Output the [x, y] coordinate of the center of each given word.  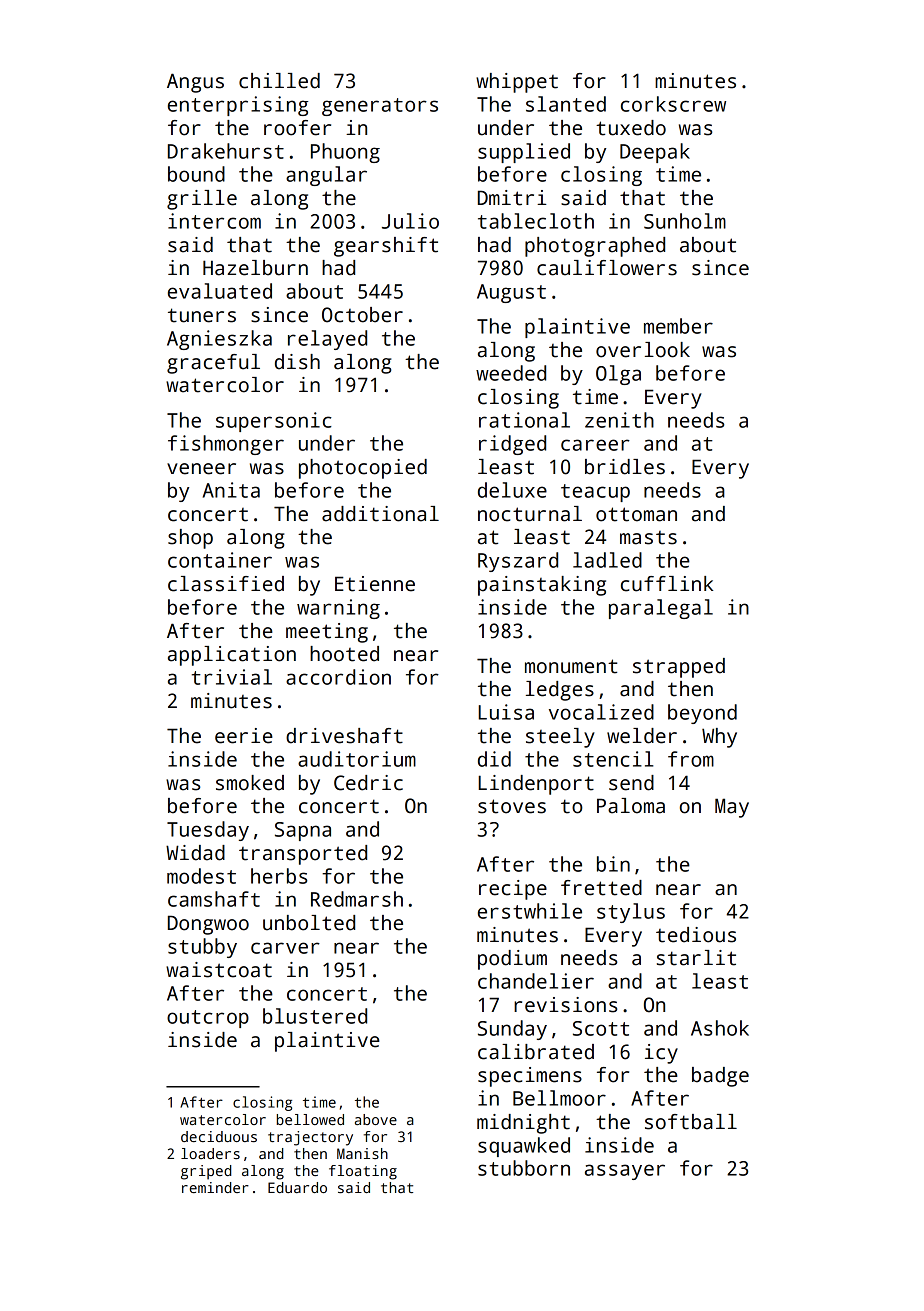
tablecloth [536, 221]
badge [720, 1077]
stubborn [524, 1168]
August [511, 293]
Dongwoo [208, 925]
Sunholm [685, 221]
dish [297, 362]
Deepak [655, 153]
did [494, 759]
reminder [215, 1187]
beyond [702, 714]
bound [196, 174]
